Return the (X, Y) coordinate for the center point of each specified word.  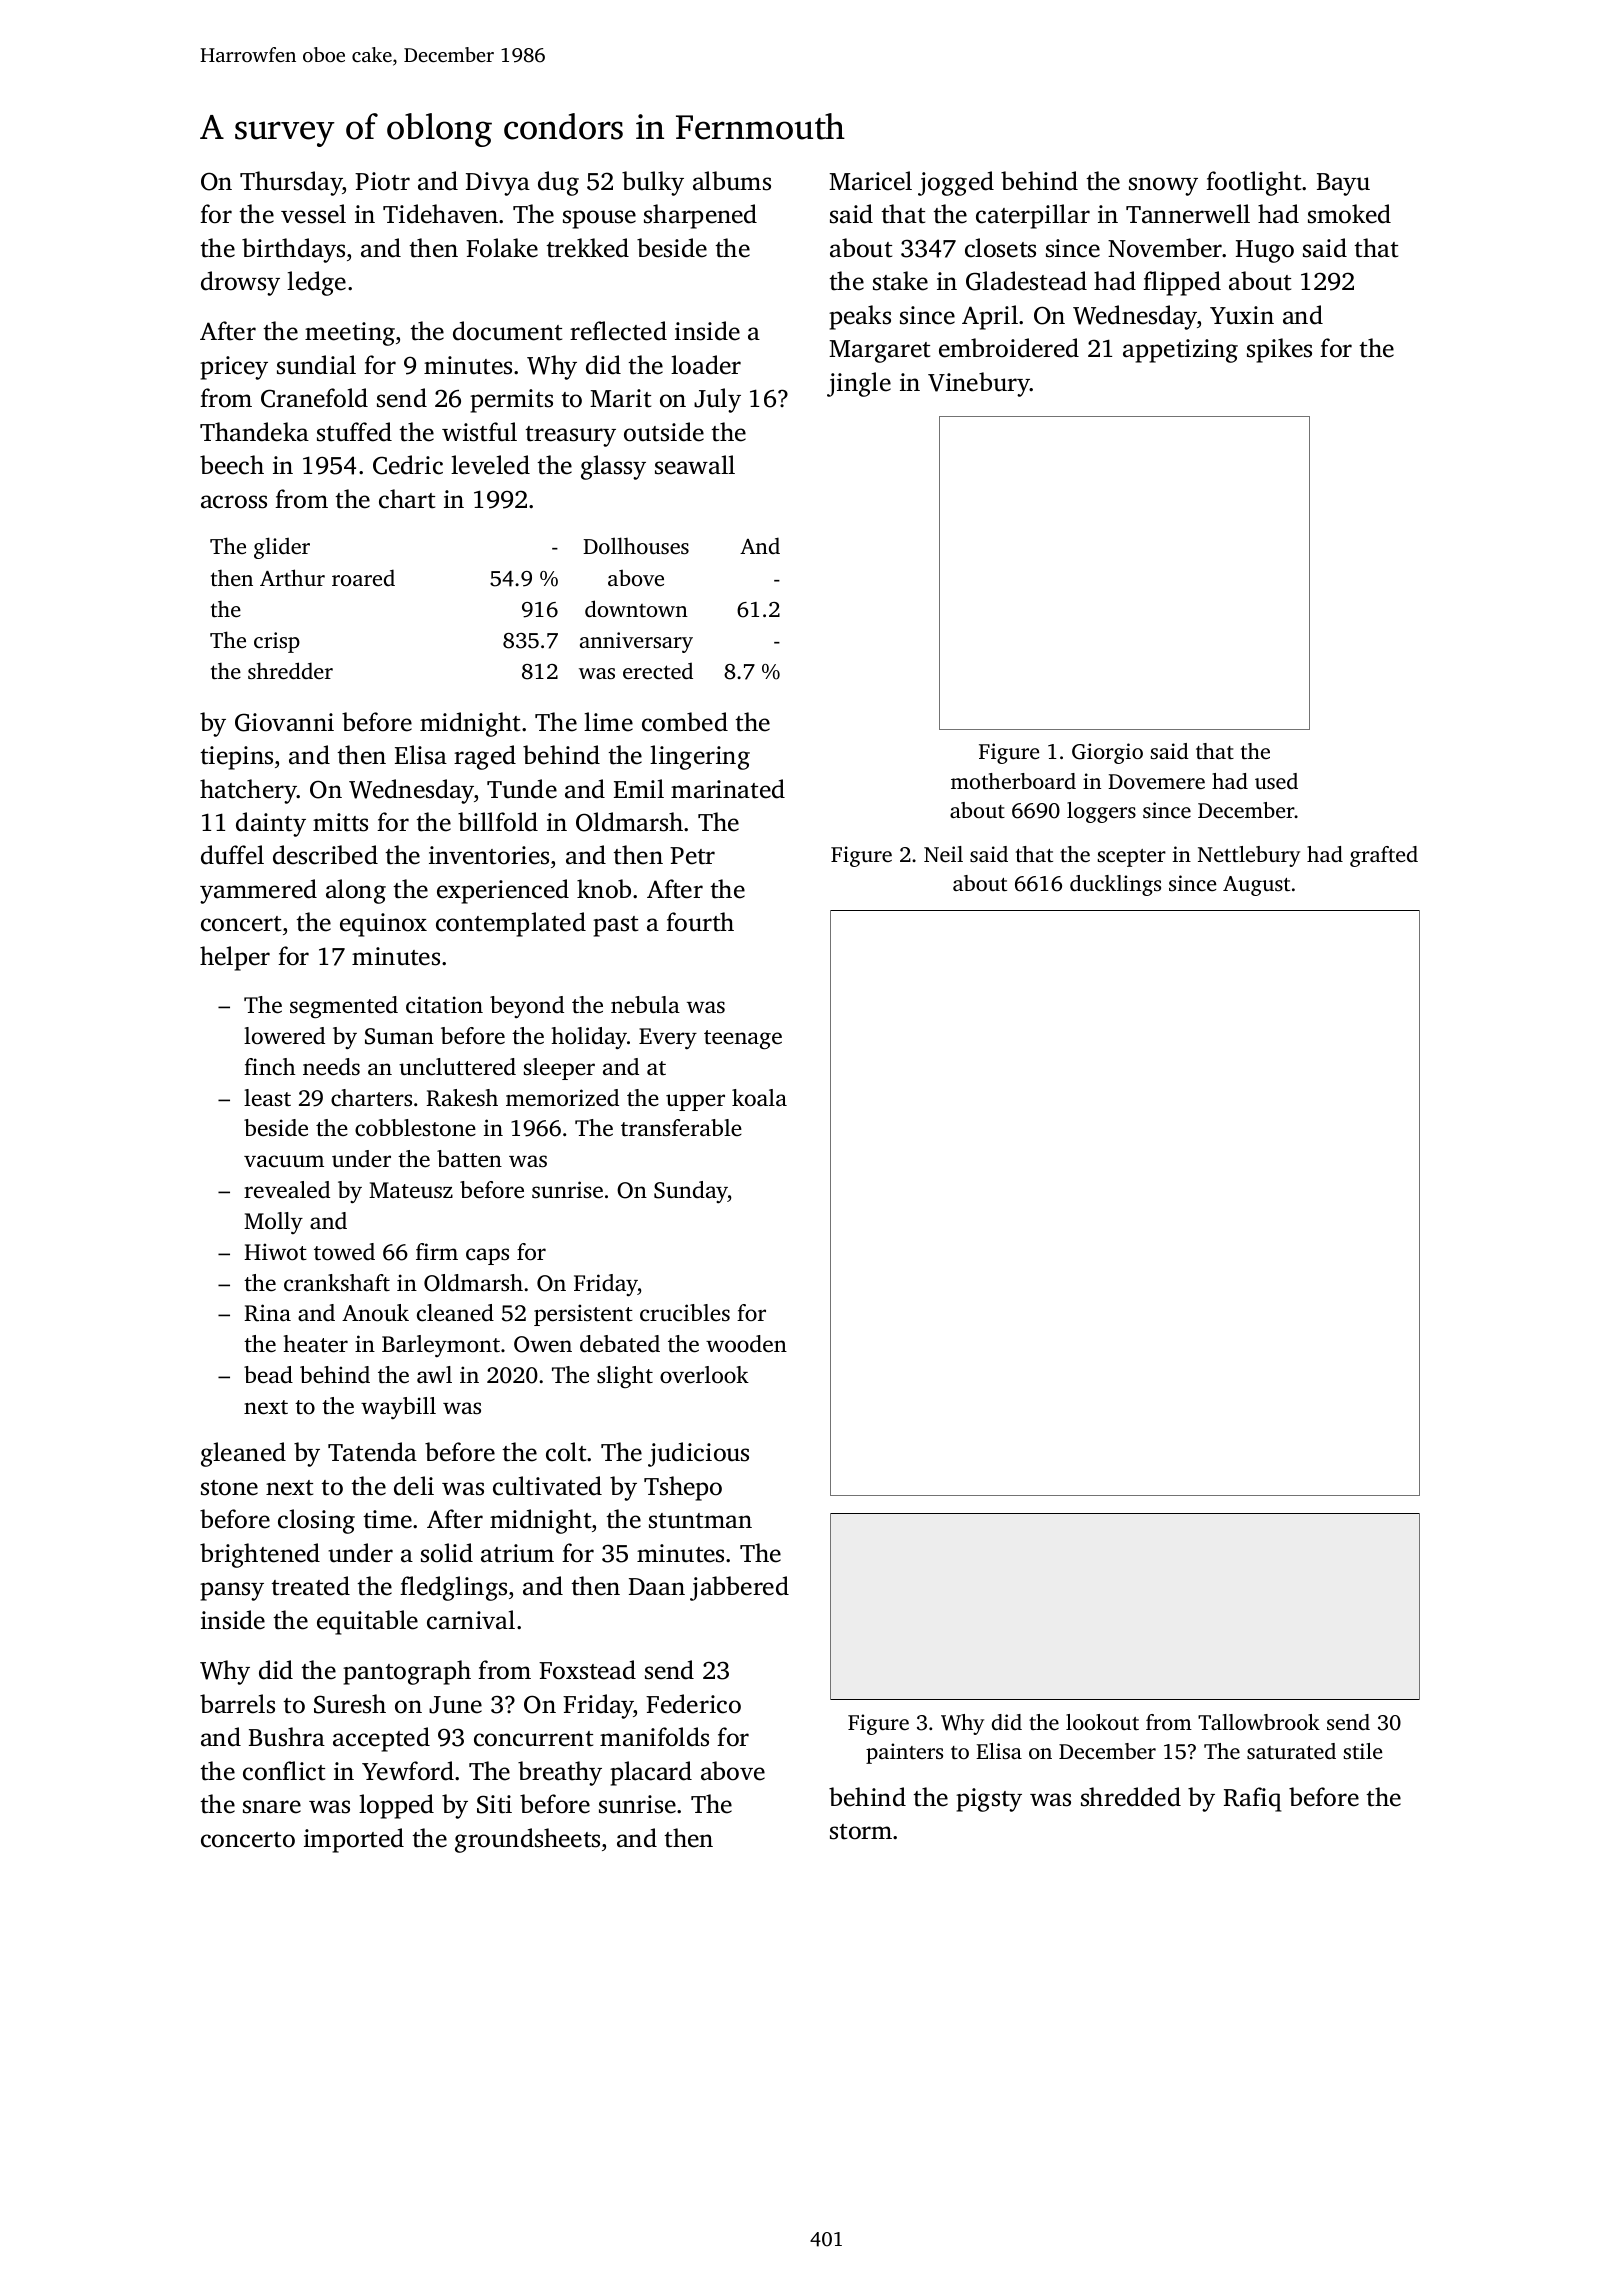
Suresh (350, 1704)
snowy (1163, 186)
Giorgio (1107, 753)
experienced (503, 891)
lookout (1102, 1722)
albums (732, 181)
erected (658, 670)
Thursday (291, 183)
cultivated (547, 1486)
